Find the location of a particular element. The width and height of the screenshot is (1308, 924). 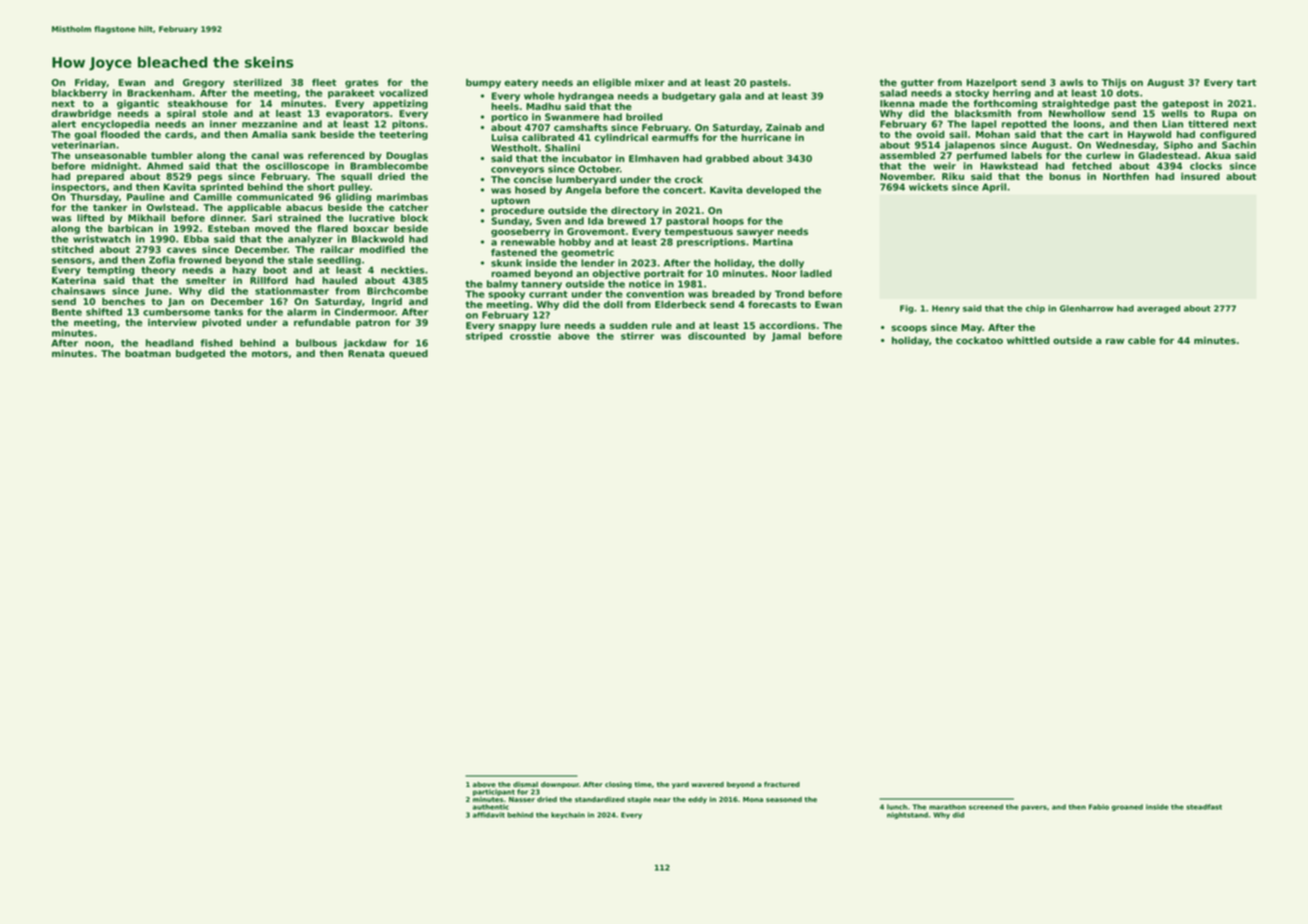

Hazelport is located at coordinates (992, 83).
